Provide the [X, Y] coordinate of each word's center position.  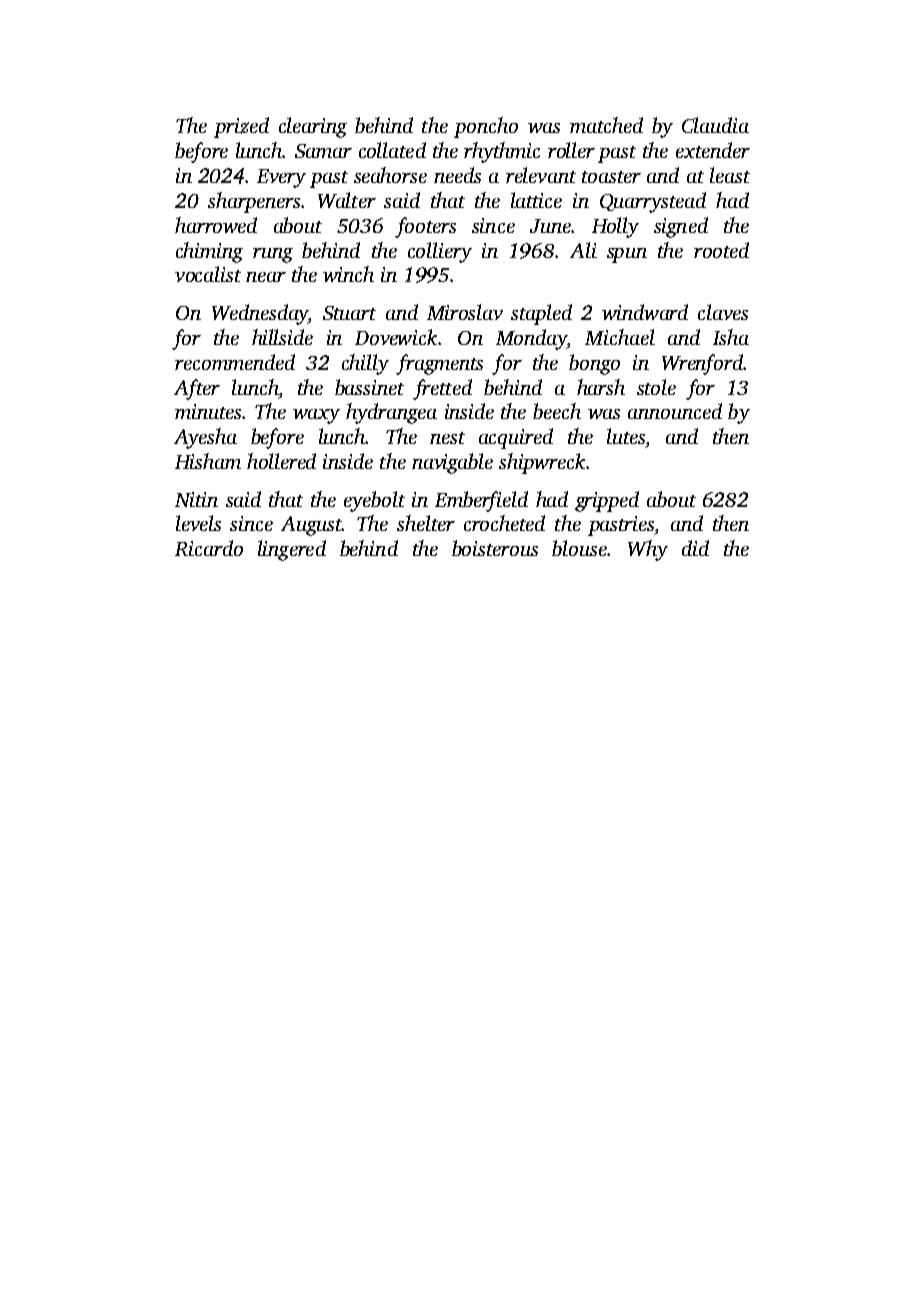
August [311, 526]
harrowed [216, 225]
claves [723, 312]
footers [425, 227]
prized [241, 127]
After [197, 389]
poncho [486, 127]
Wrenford [702, 364]
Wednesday [260, 314]
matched [606, 125]
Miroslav [465, 312]
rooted [721, 250]
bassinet [369, 387]
